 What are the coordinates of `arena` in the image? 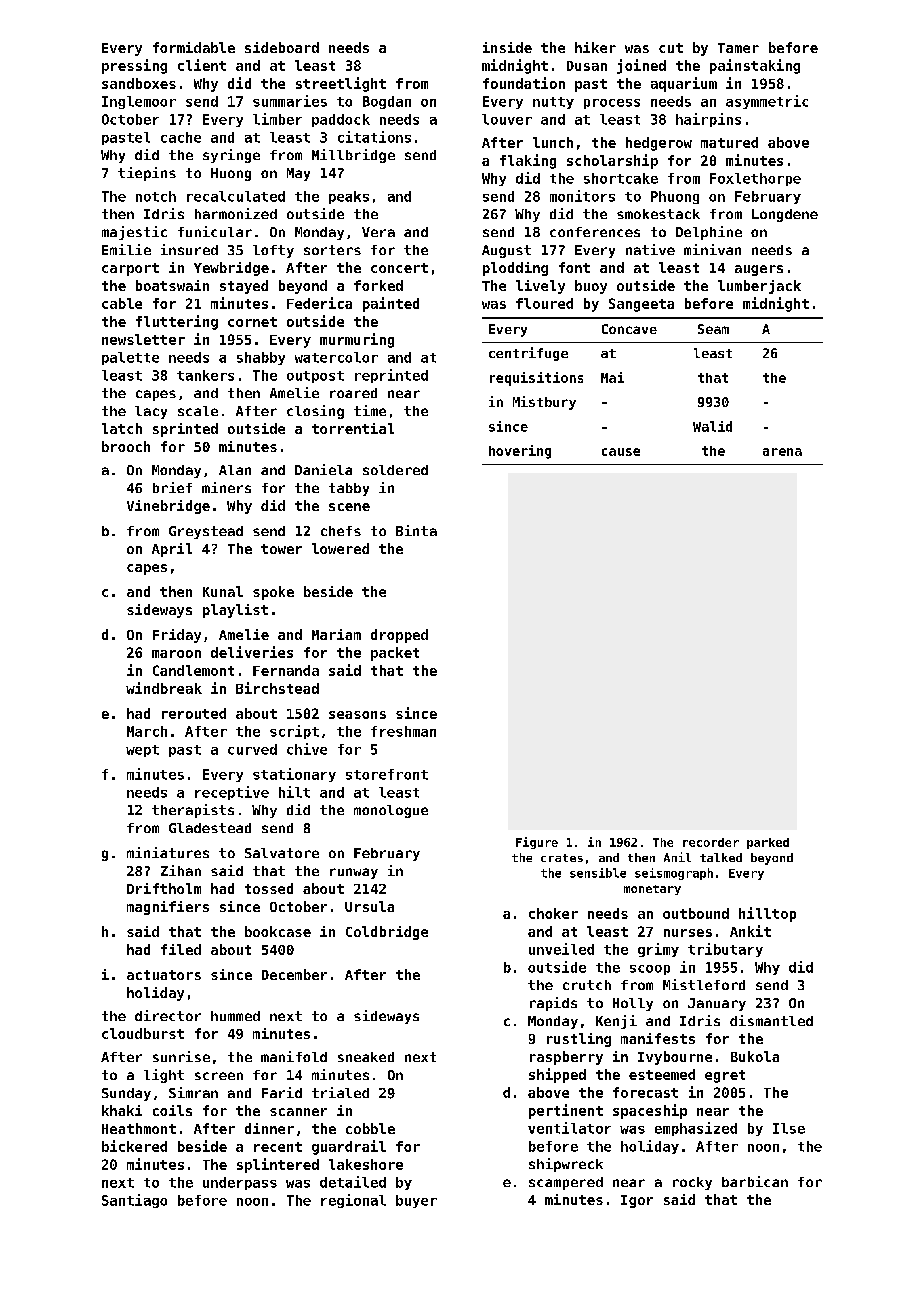 It's located at (782, 452).
